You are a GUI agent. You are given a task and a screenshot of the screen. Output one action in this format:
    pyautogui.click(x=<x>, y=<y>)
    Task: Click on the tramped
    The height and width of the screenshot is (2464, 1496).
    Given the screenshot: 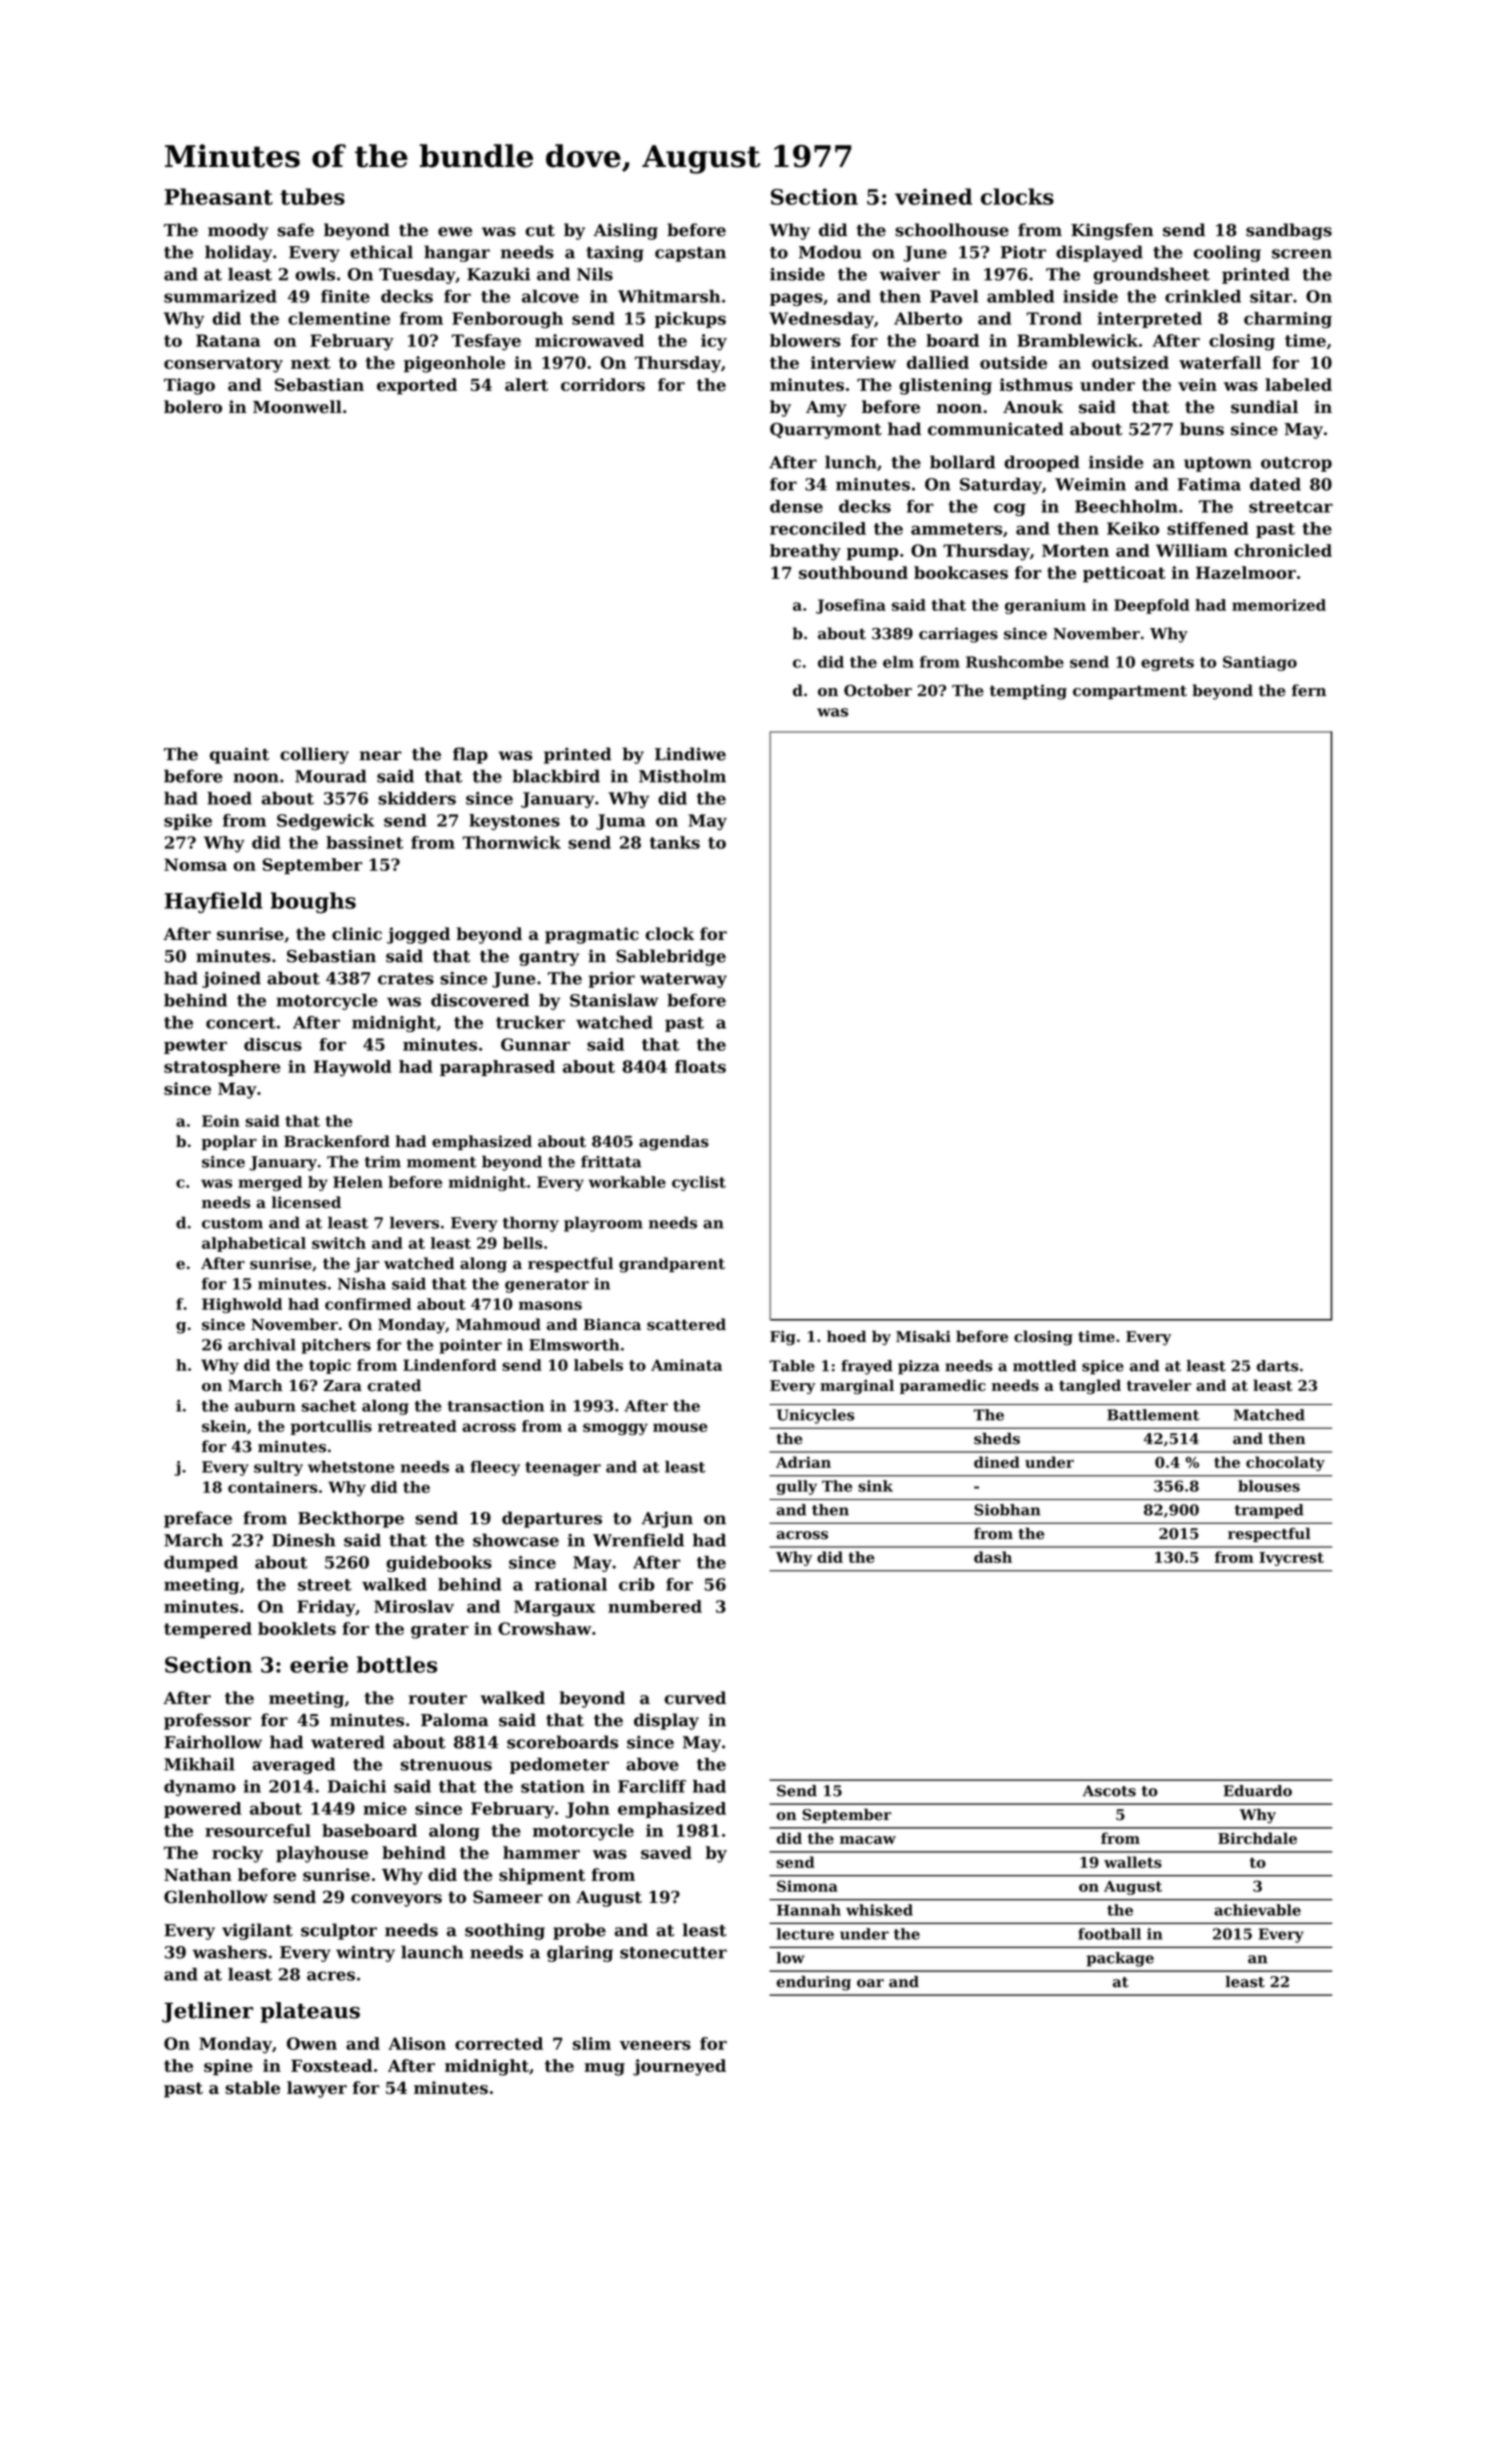 What is the action you would take?
    pyautogui.click(x=1269, y=1511)
